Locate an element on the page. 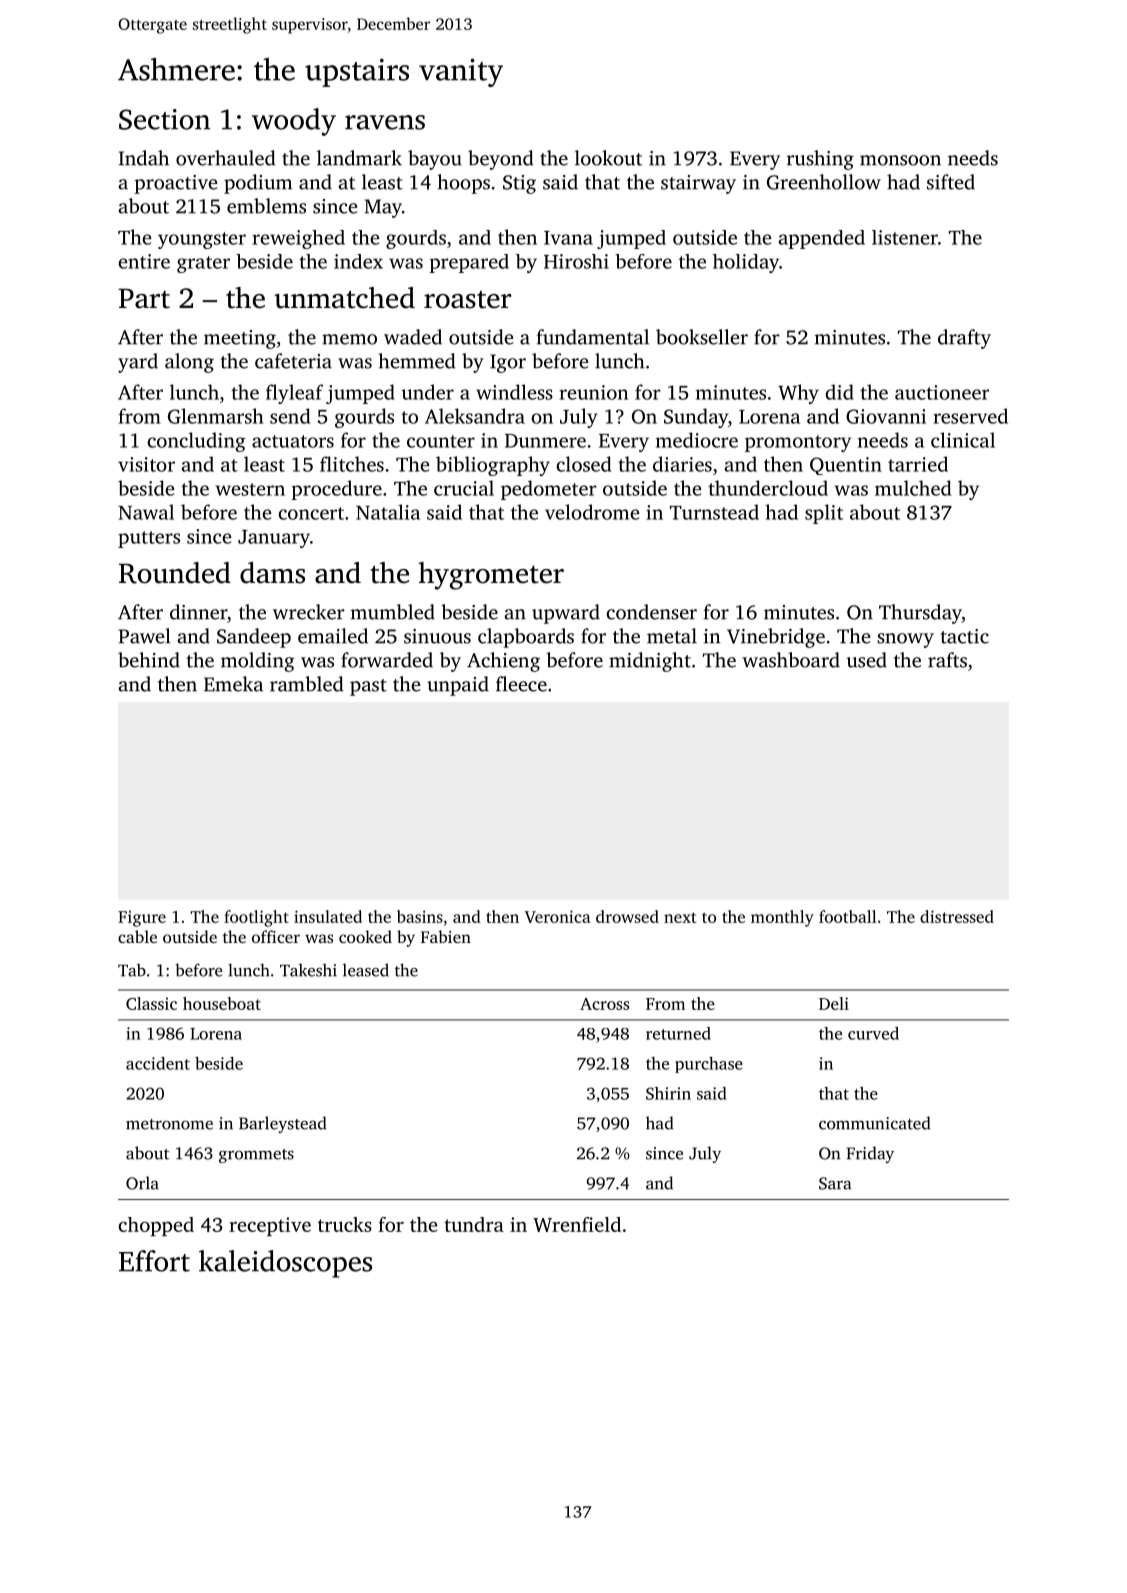 The height and width of the image is (1593, 1127). upward is located at coordinates (566, 614).
